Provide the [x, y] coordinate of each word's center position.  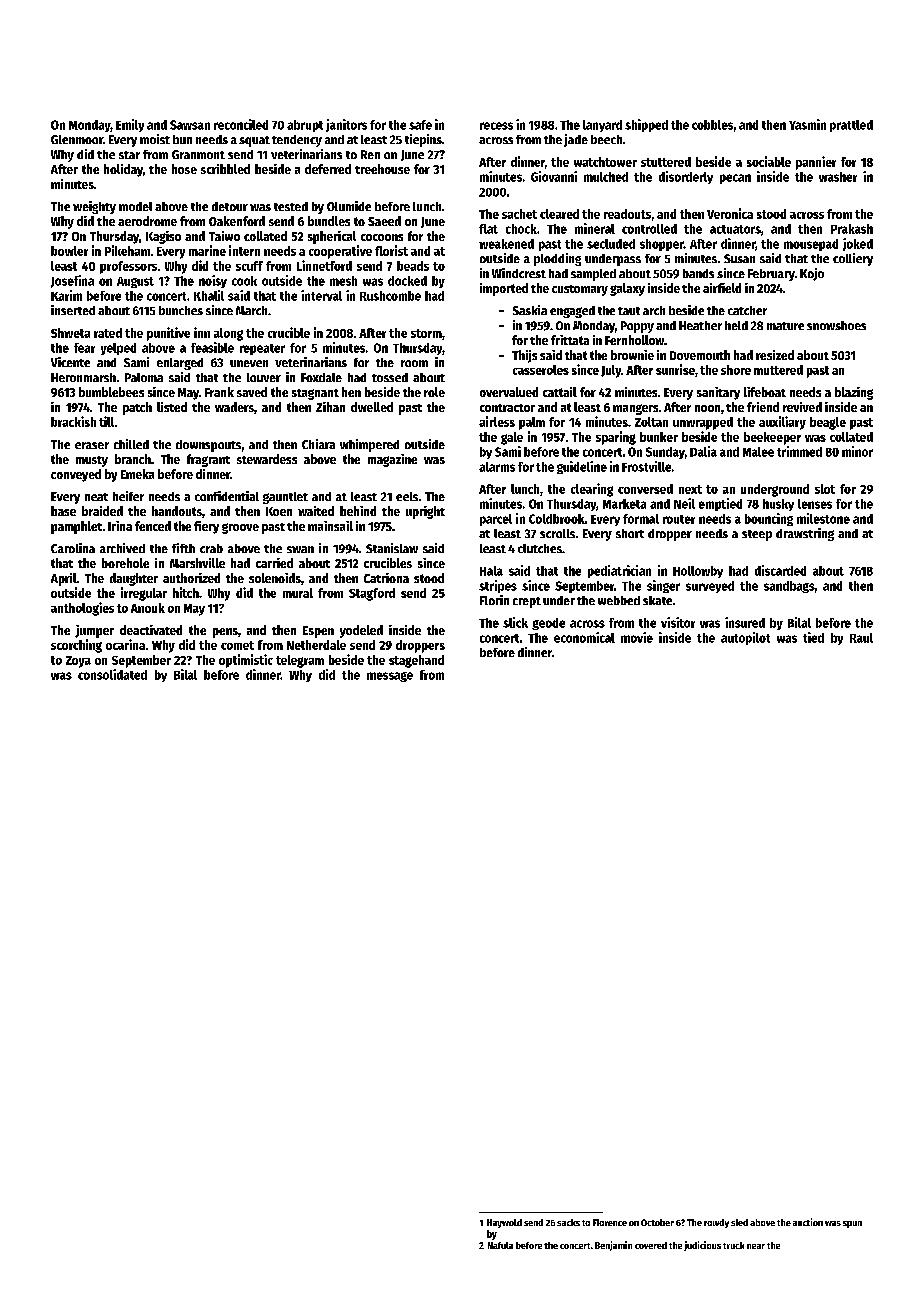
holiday [123, 170]
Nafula [500, 1245]
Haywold [504, 1223]
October [657, 1222]
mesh [343, 281]
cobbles [712, 125]
